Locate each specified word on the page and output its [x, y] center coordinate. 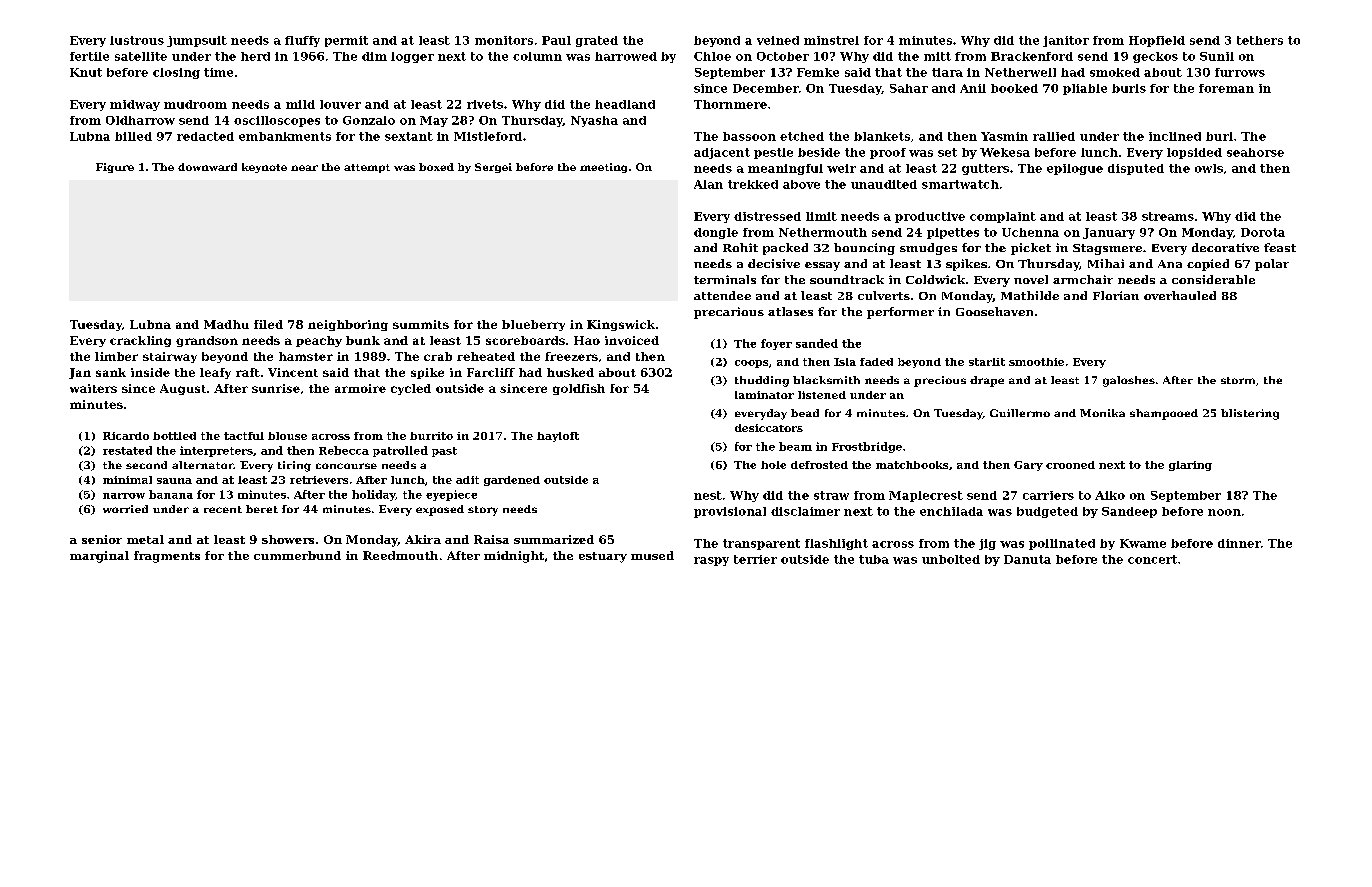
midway [135, 105]
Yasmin [1004, 136]
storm [1238, 380]
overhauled [1180, 295]
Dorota [1263, 232]
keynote [264, 168]
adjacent [722, 153]
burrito [431, 436]
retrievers [319, 480]
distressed [767, 216]
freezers [571, 356]
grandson [207, 341]
